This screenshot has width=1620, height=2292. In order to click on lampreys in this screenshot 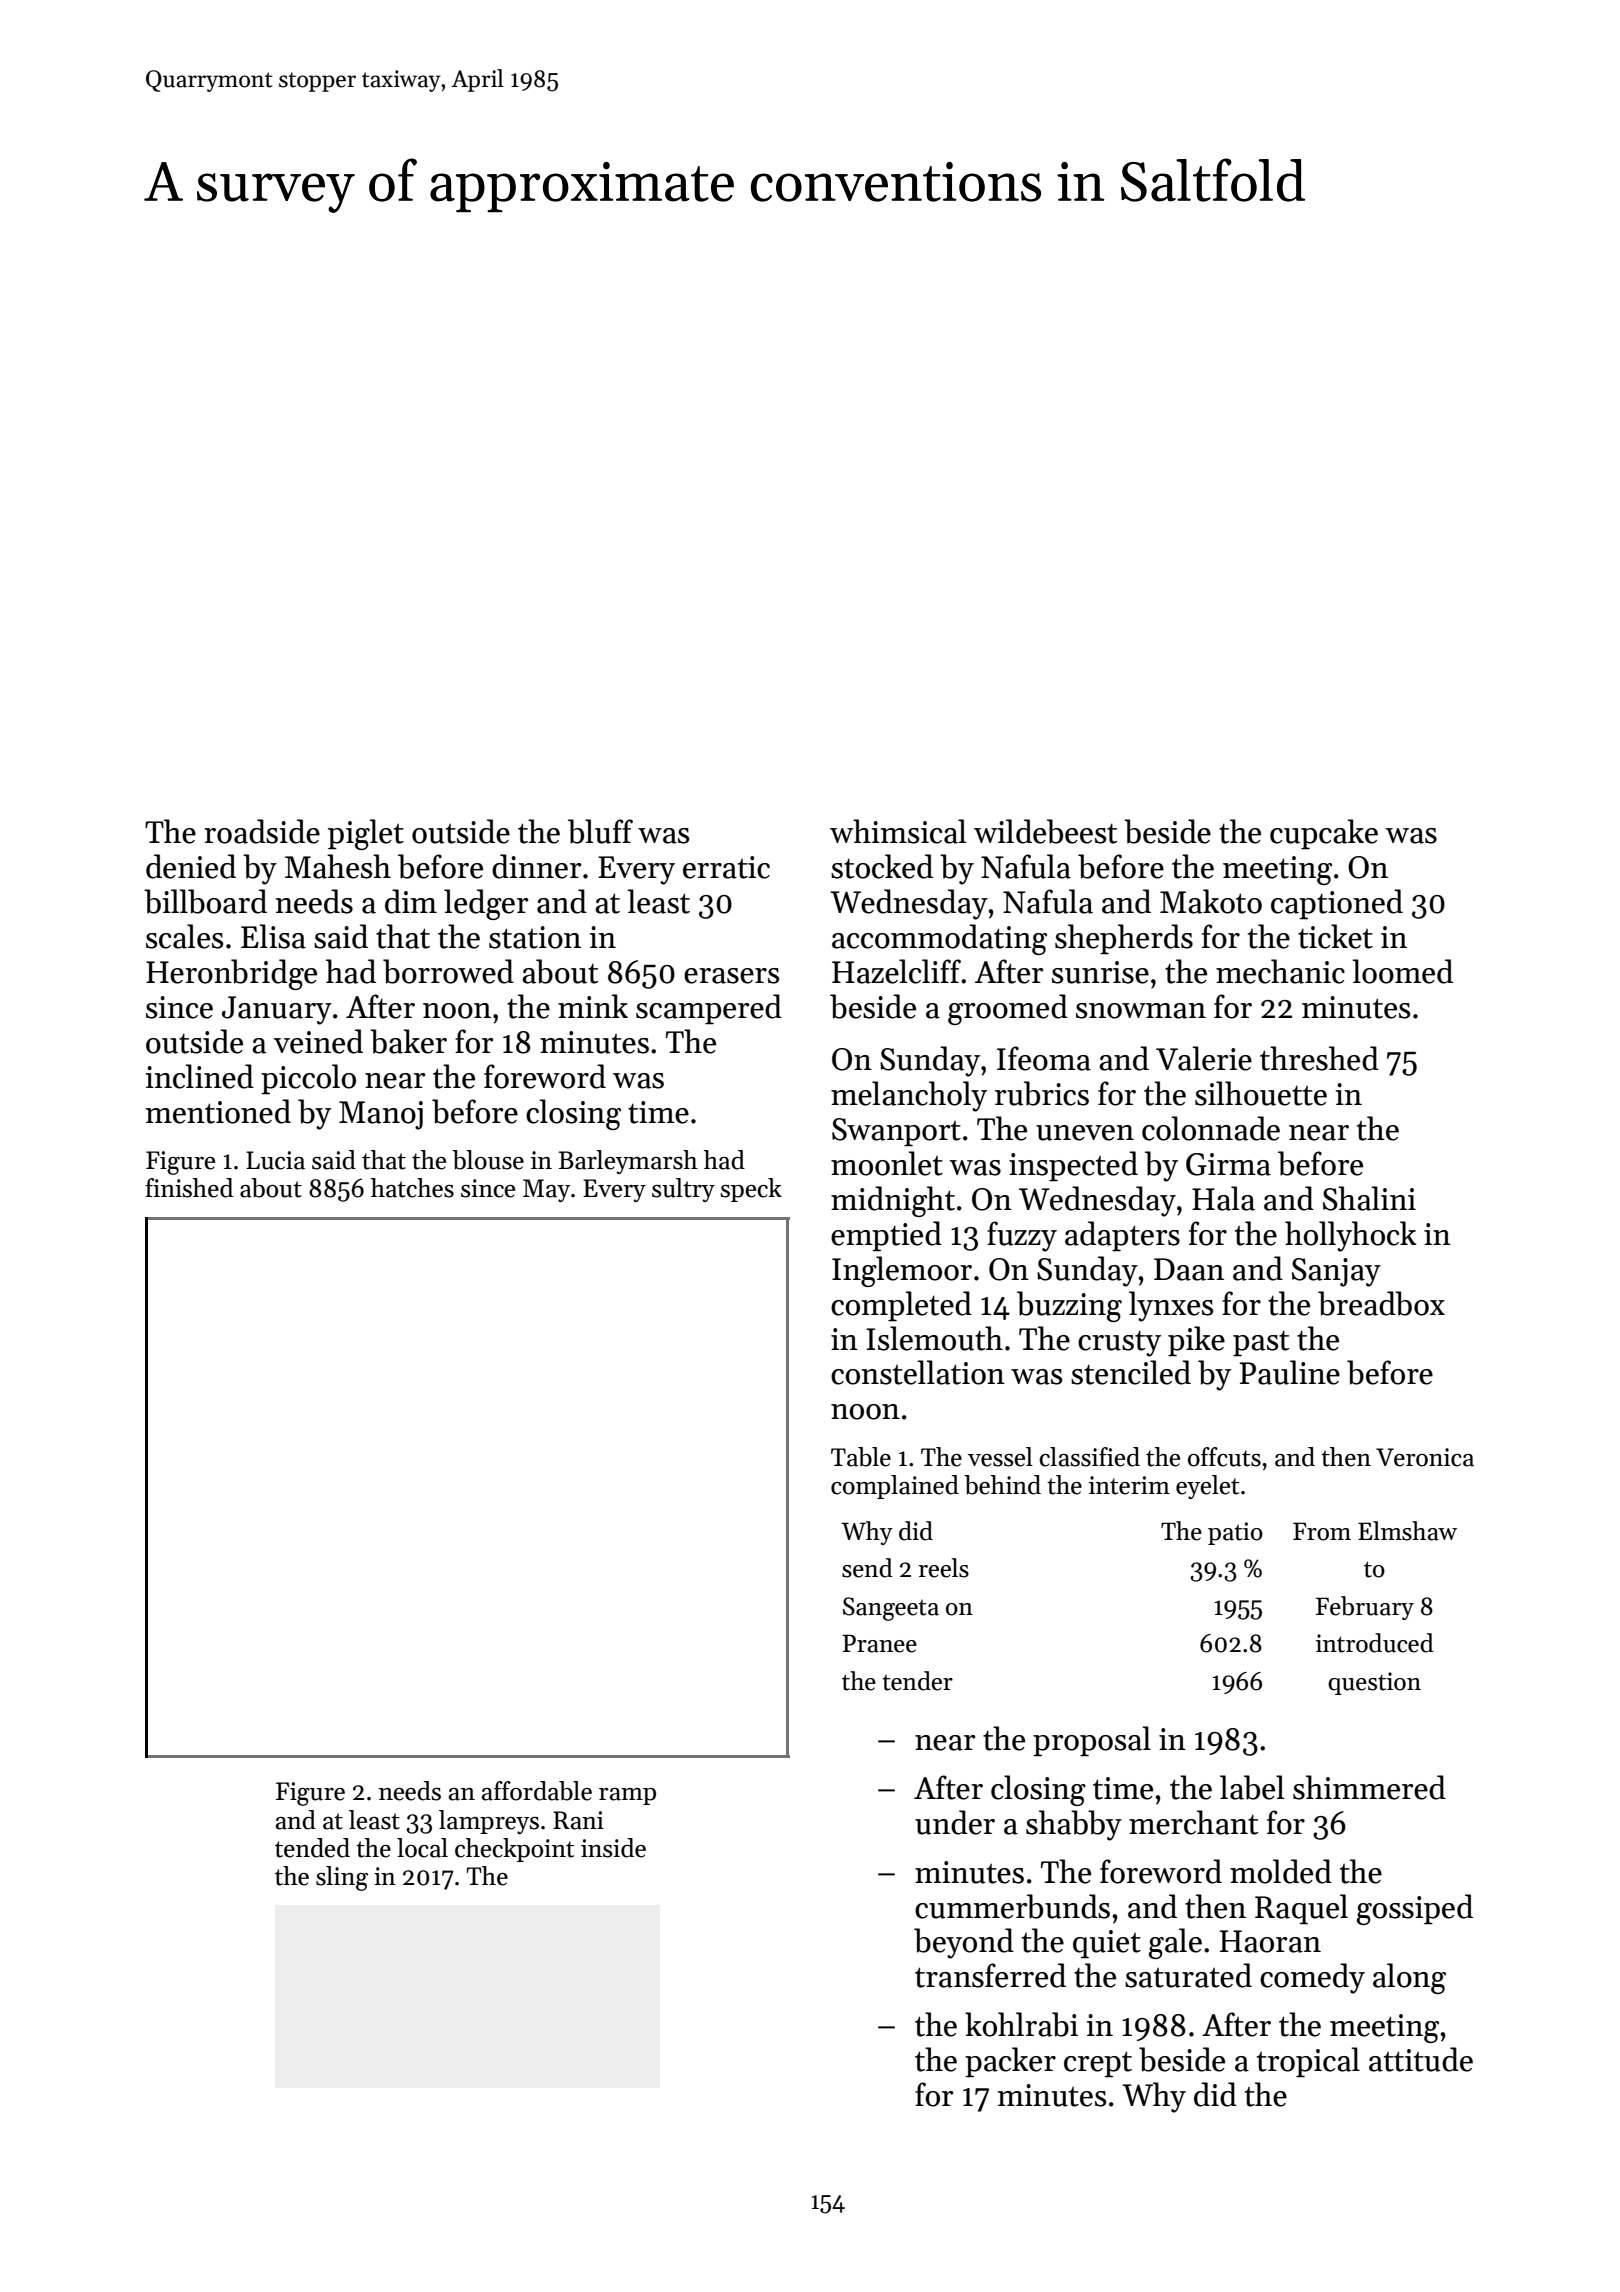, I will do `click(489, 1822)`.
